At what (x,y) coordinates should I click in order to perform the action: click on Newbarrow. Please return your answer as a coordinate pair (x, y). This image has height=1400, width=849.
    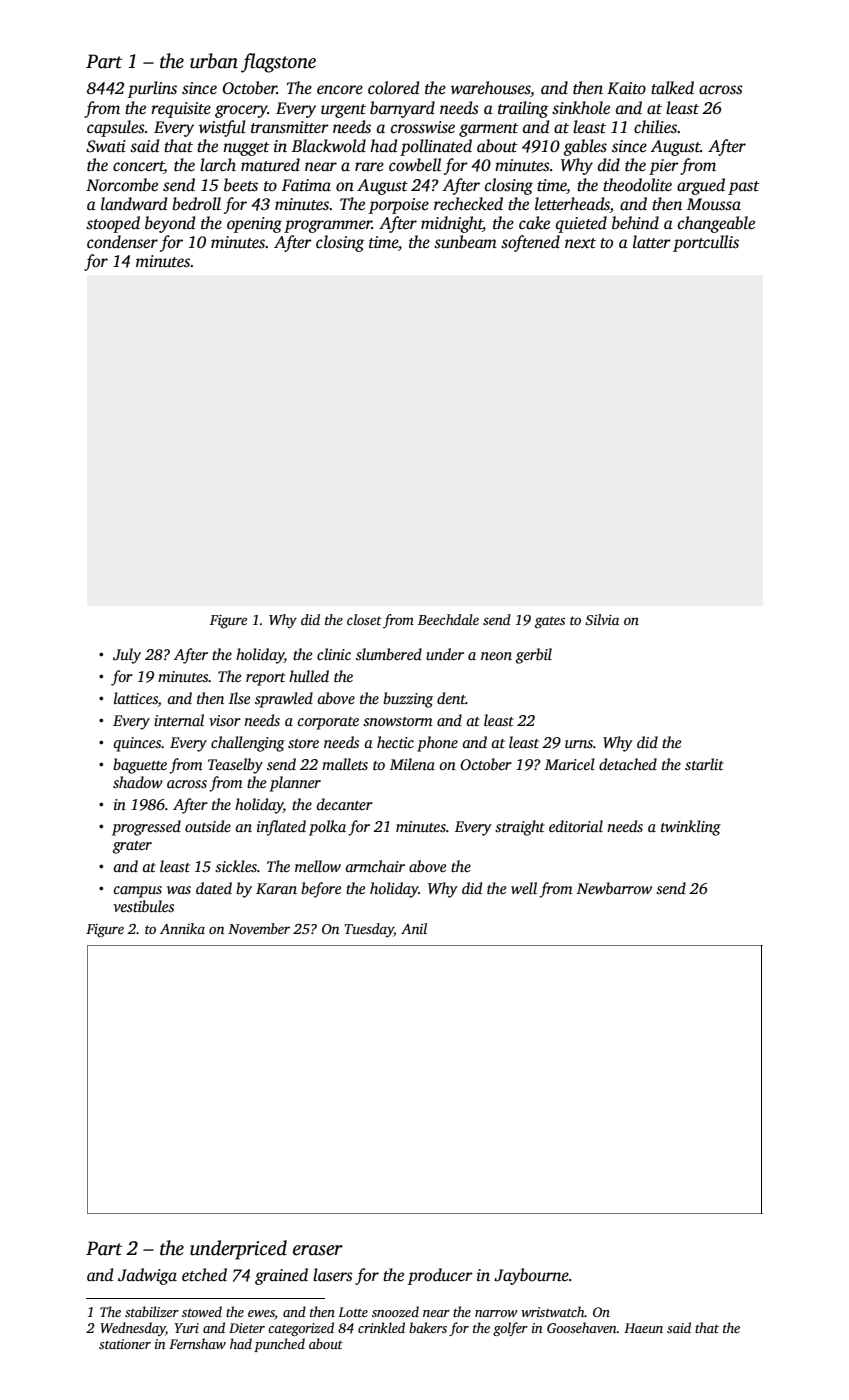
    Looking at the image, I should click on (614, 888).
